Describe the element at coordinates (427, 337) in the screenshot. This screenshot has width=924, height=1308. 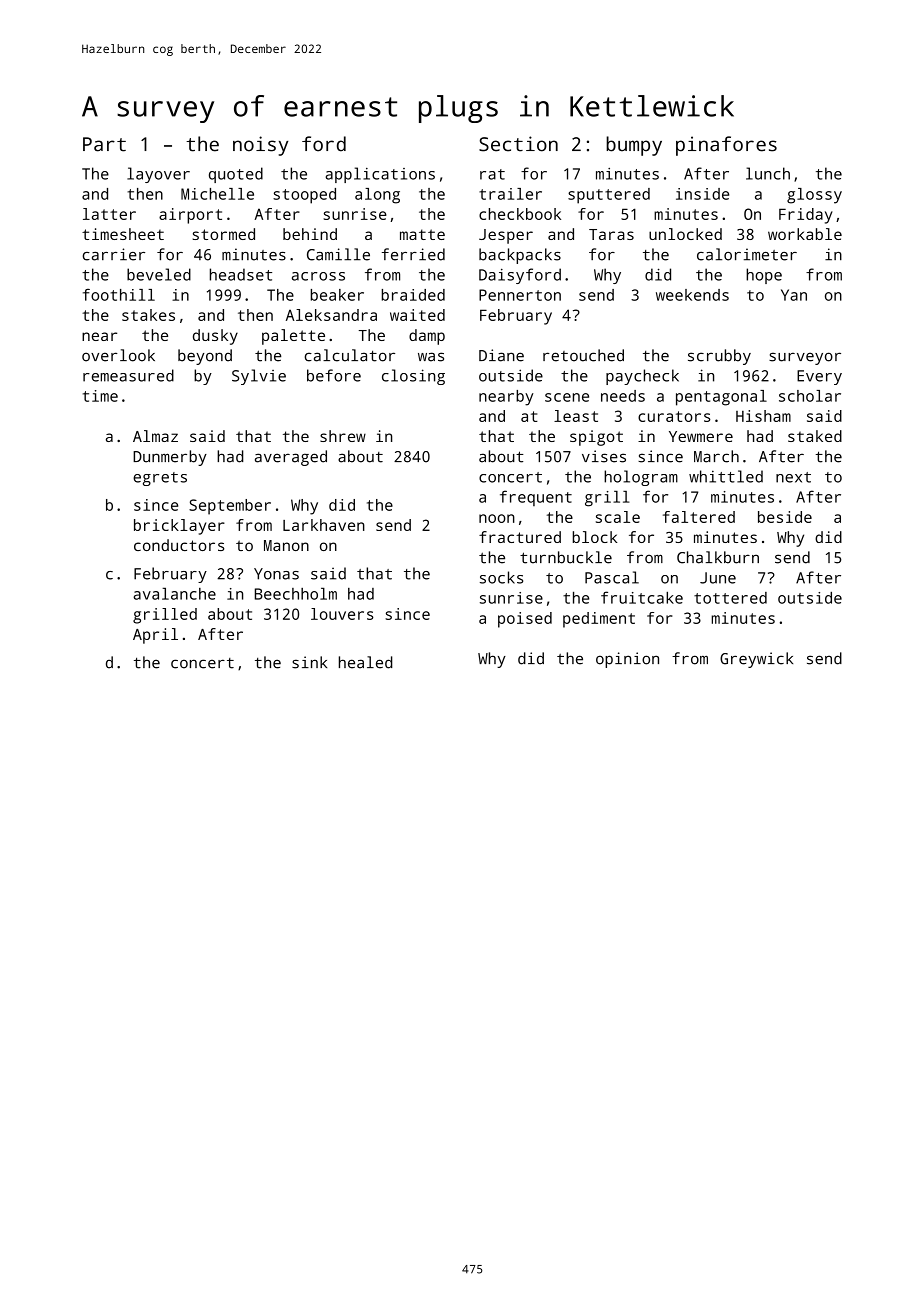
I see `damp` at that location.
